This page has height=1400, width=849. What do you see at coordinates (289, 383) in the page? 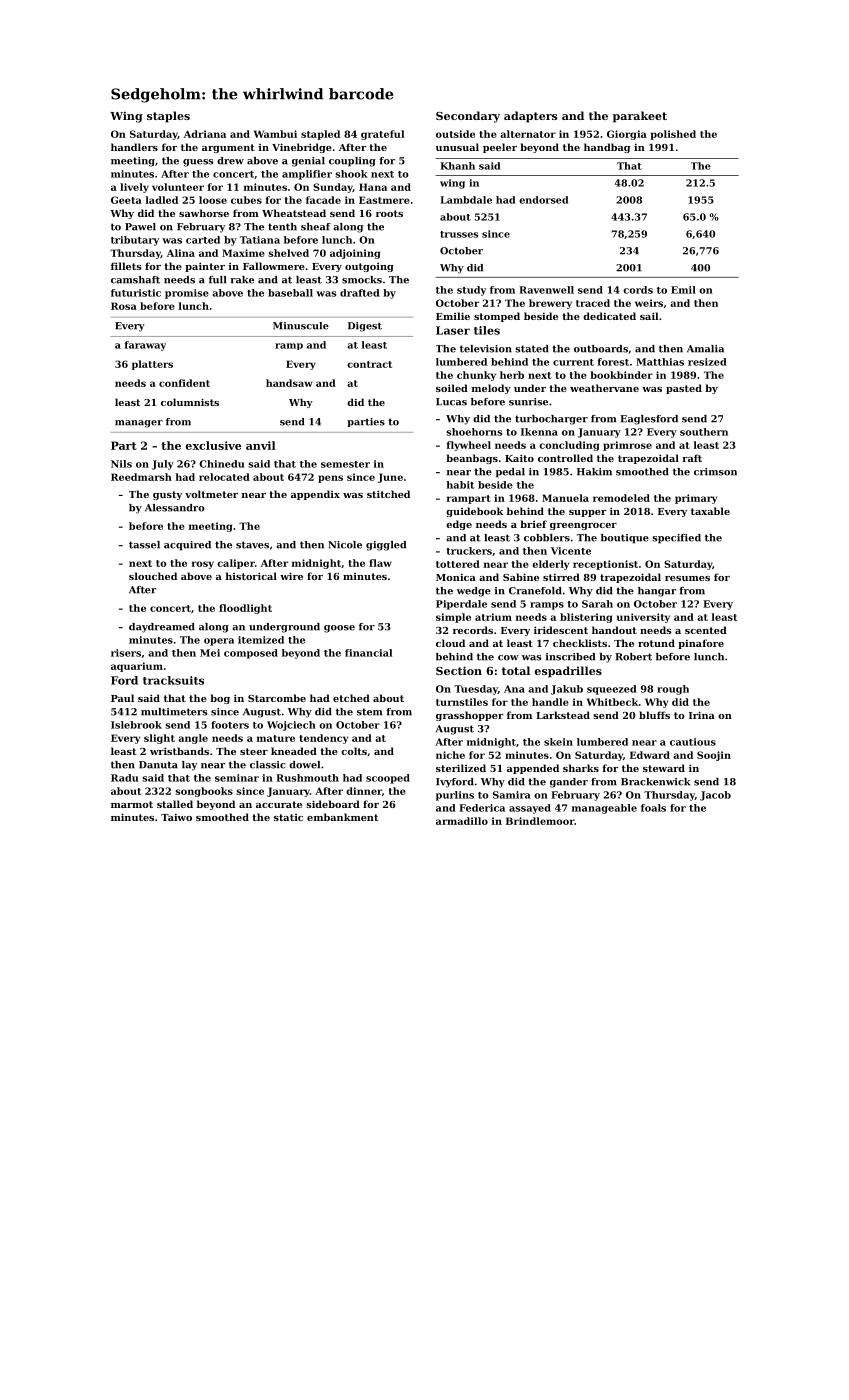
I see `handsaw` at bounding box center [289, 383].
